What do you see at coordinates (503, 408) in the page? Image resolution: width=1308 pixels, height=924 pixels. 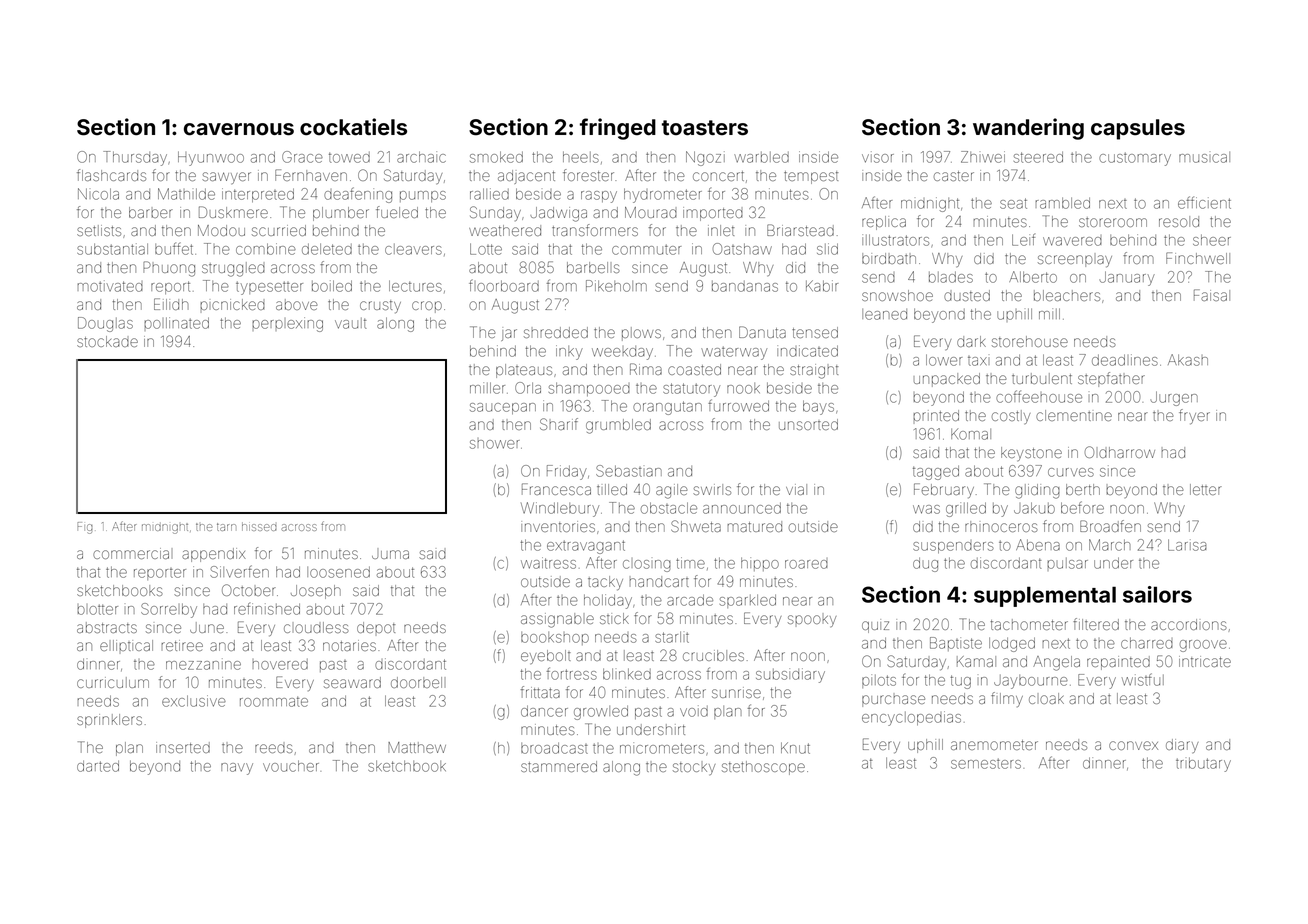 I see `saucepan` at bounding box center [503, 408].
